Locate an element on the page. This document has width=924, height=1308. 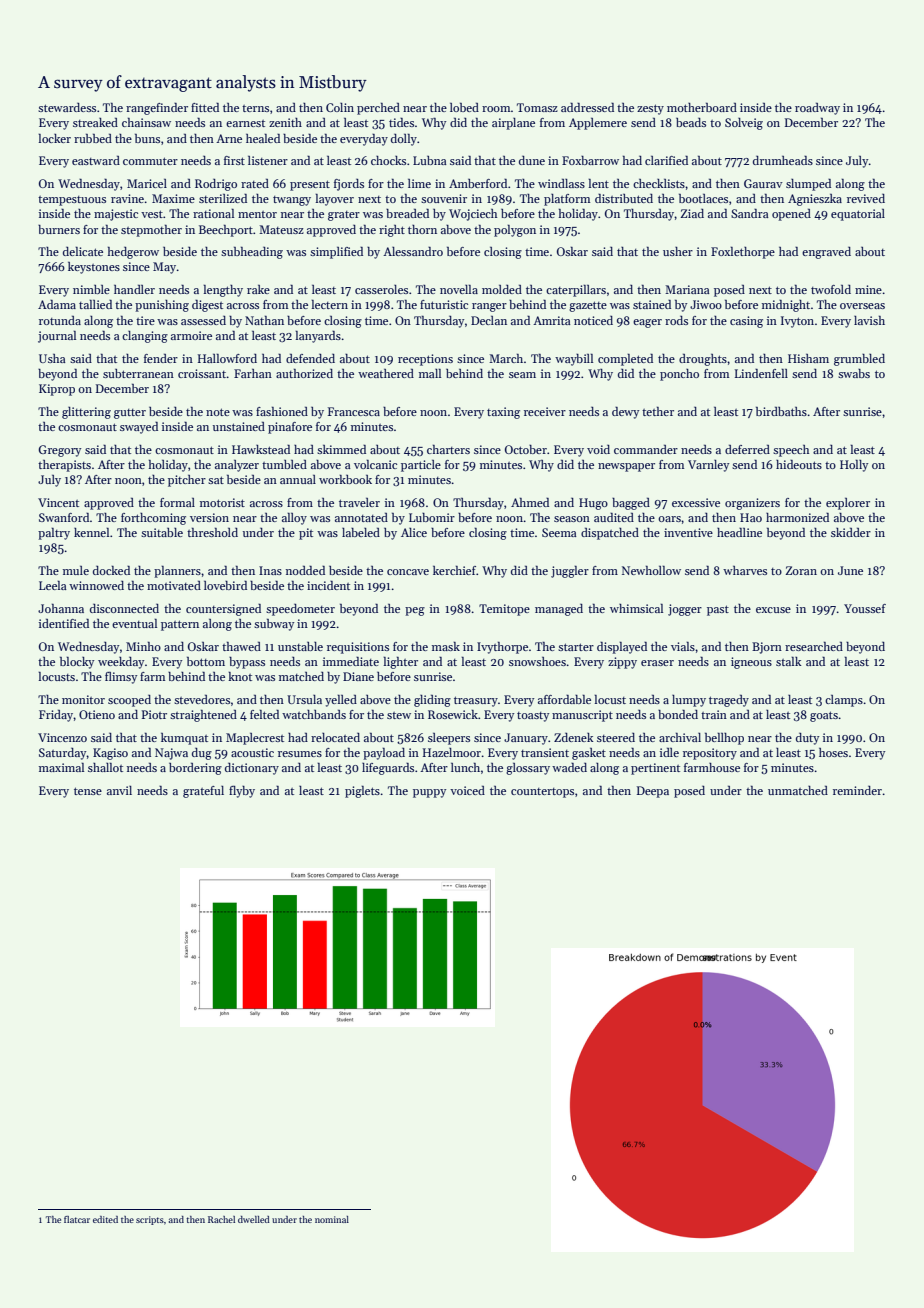
lunch is located at coordinates (465, 767).
